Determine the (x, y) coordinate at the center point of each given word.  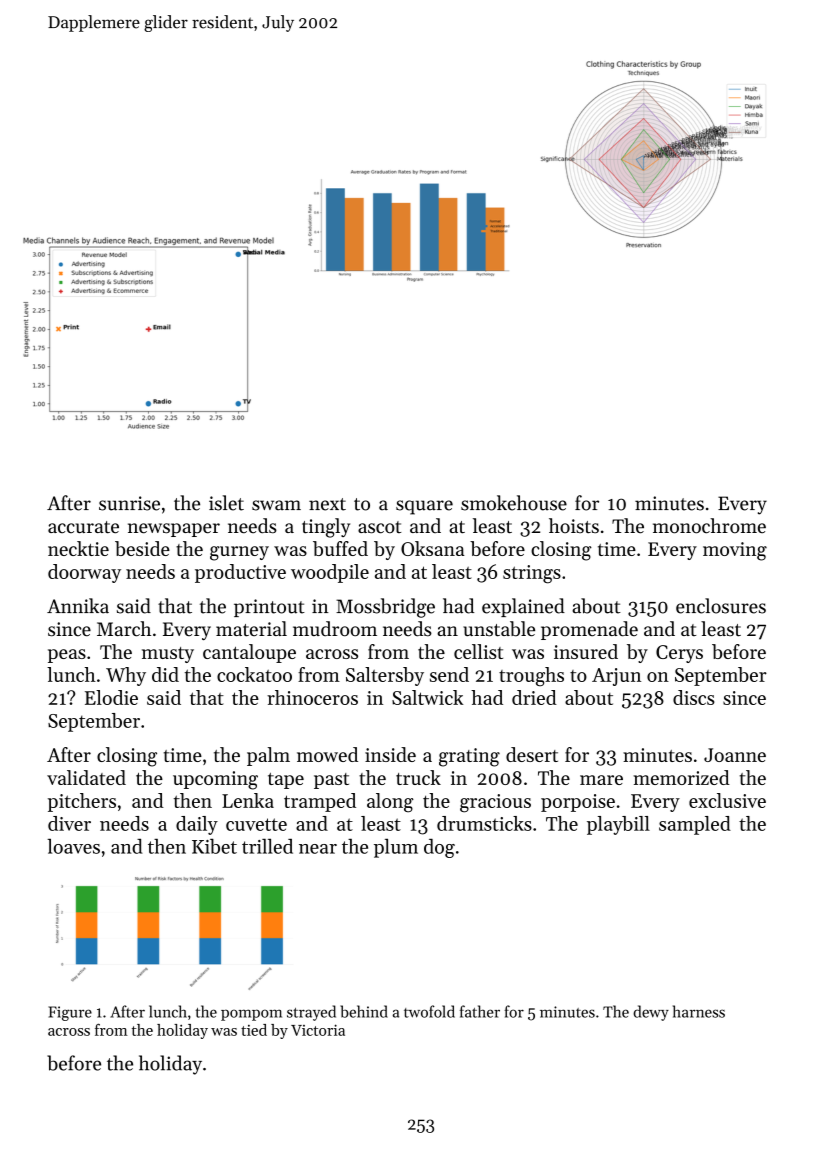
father (480, 1011)
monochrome (709, 526)
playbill (618, 825)
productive (240, 573)
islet (226, 503)
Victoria (318, 1030)
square (424, 507)
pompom (251, 1015)
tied (254, 1030)
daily (197, 825)
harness (699, 1011)
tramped (320, 802)
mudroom (335, 629)
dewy (651, 1013)
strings (532, 574)
